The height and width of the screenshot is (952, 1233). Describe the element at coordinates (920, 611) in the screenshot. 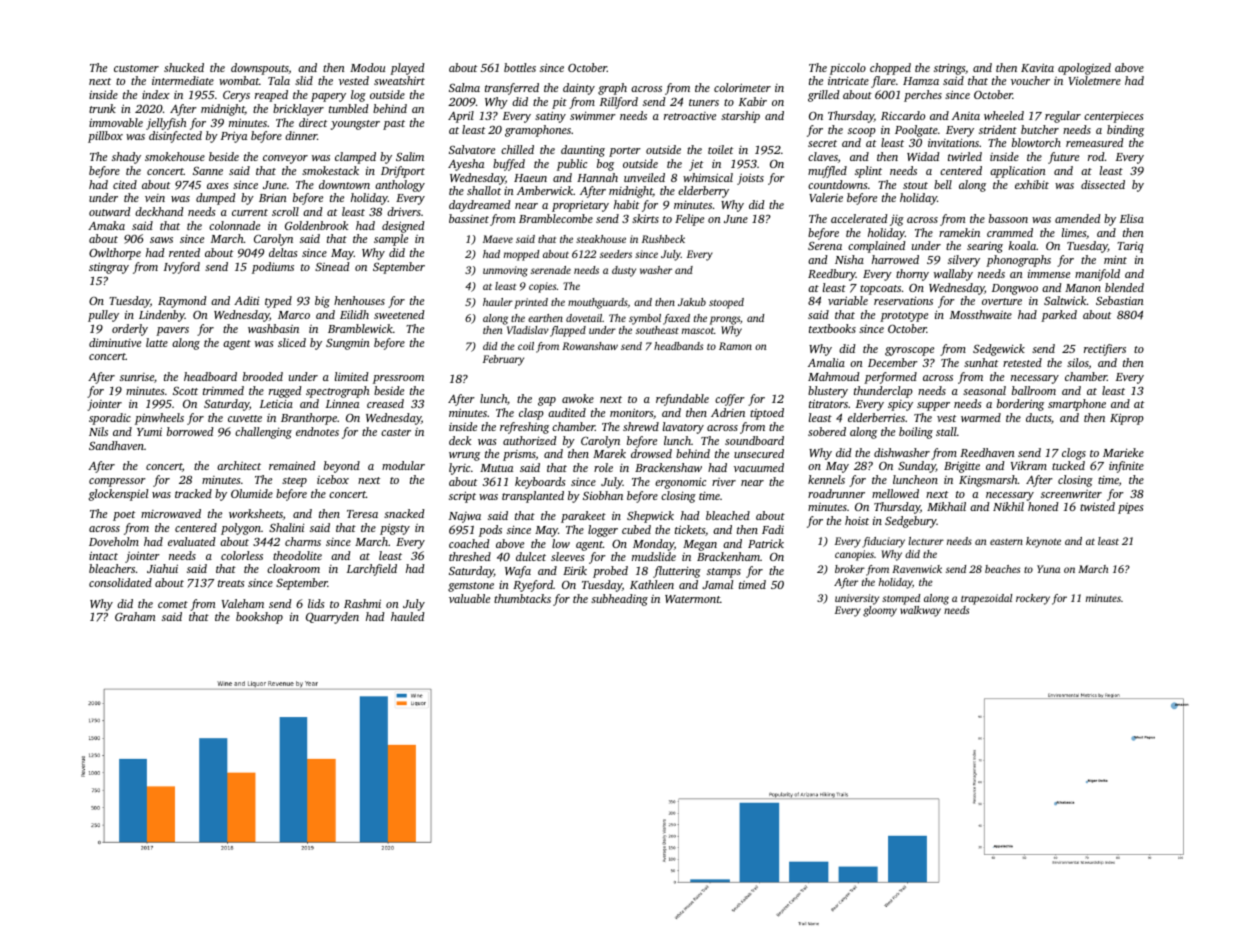

I see `walkway` at that location.
